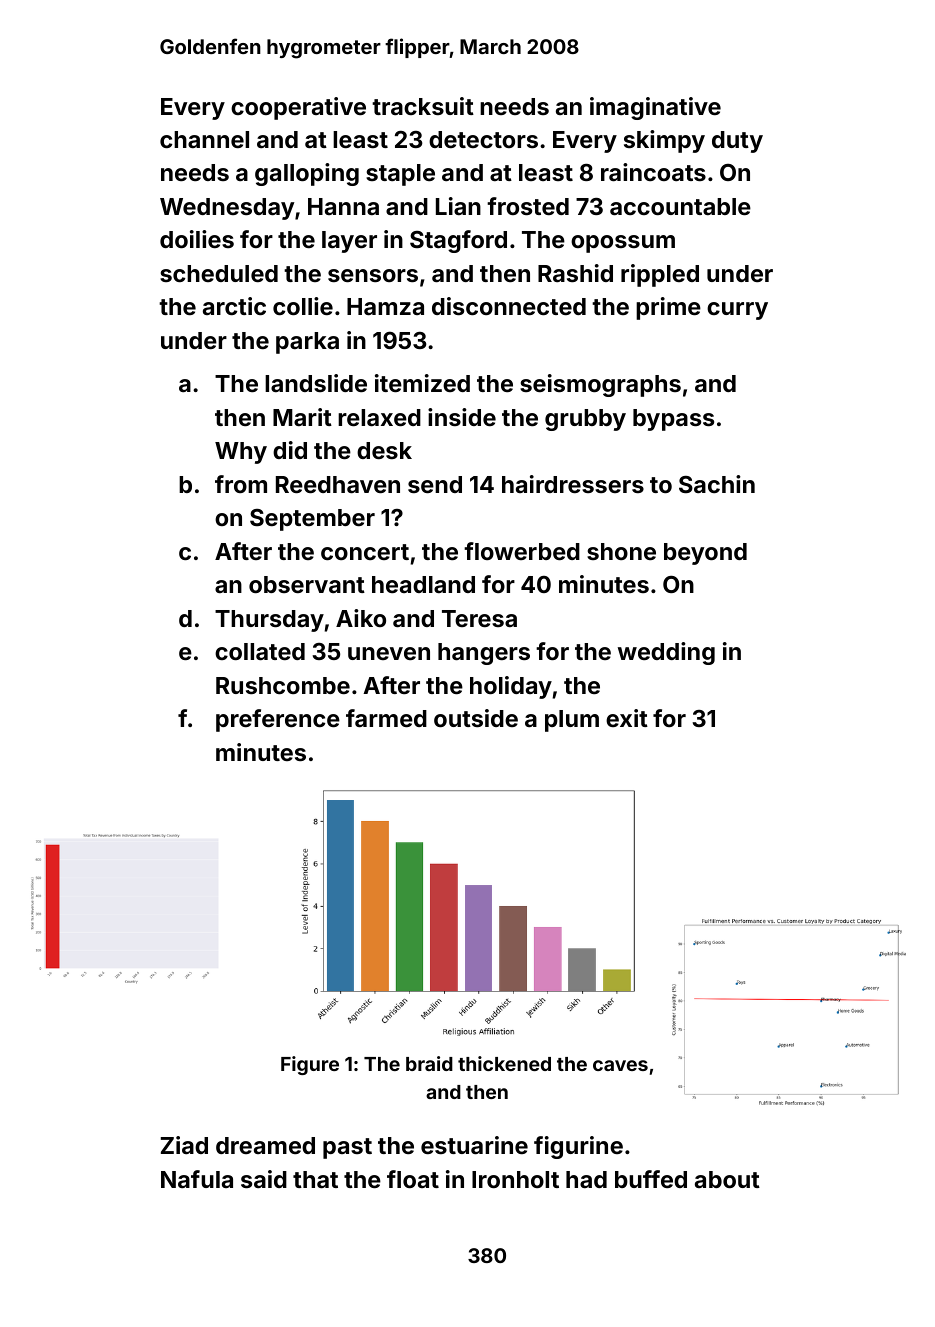  Describe the element at coordinates (241, 453) in the page. I see `Why` at that location.
